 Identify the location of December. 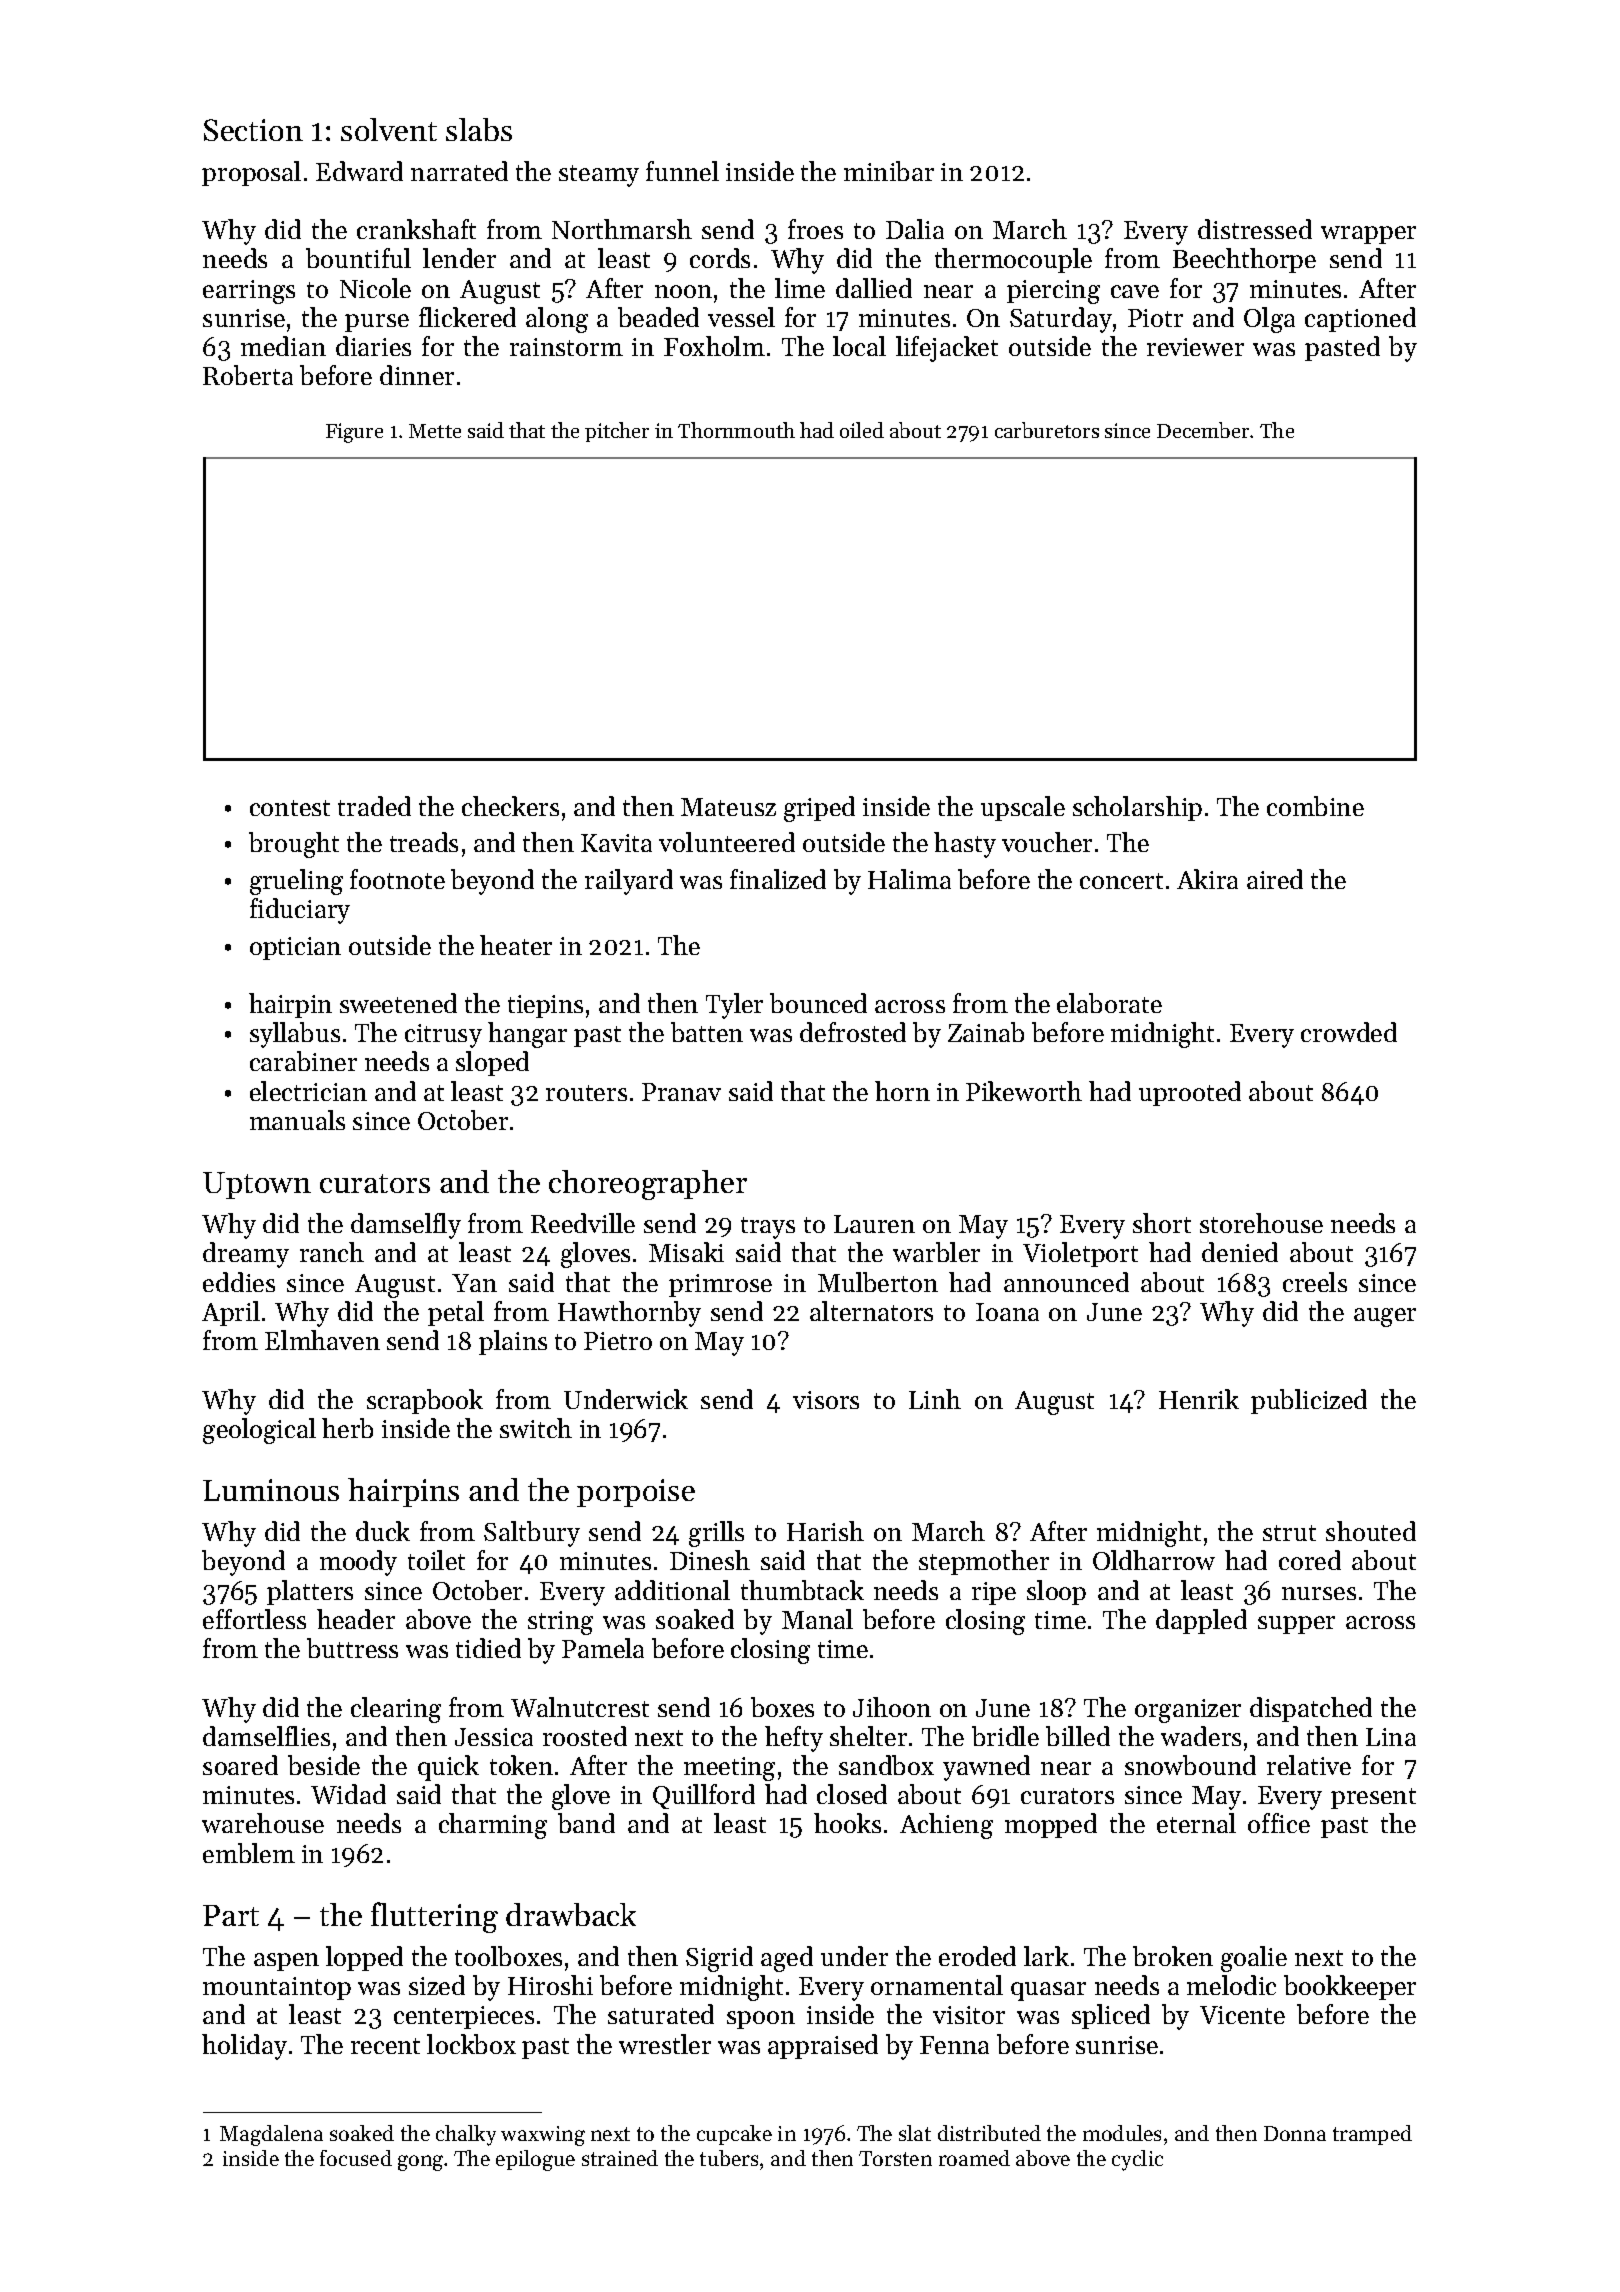
(1203, 430).
